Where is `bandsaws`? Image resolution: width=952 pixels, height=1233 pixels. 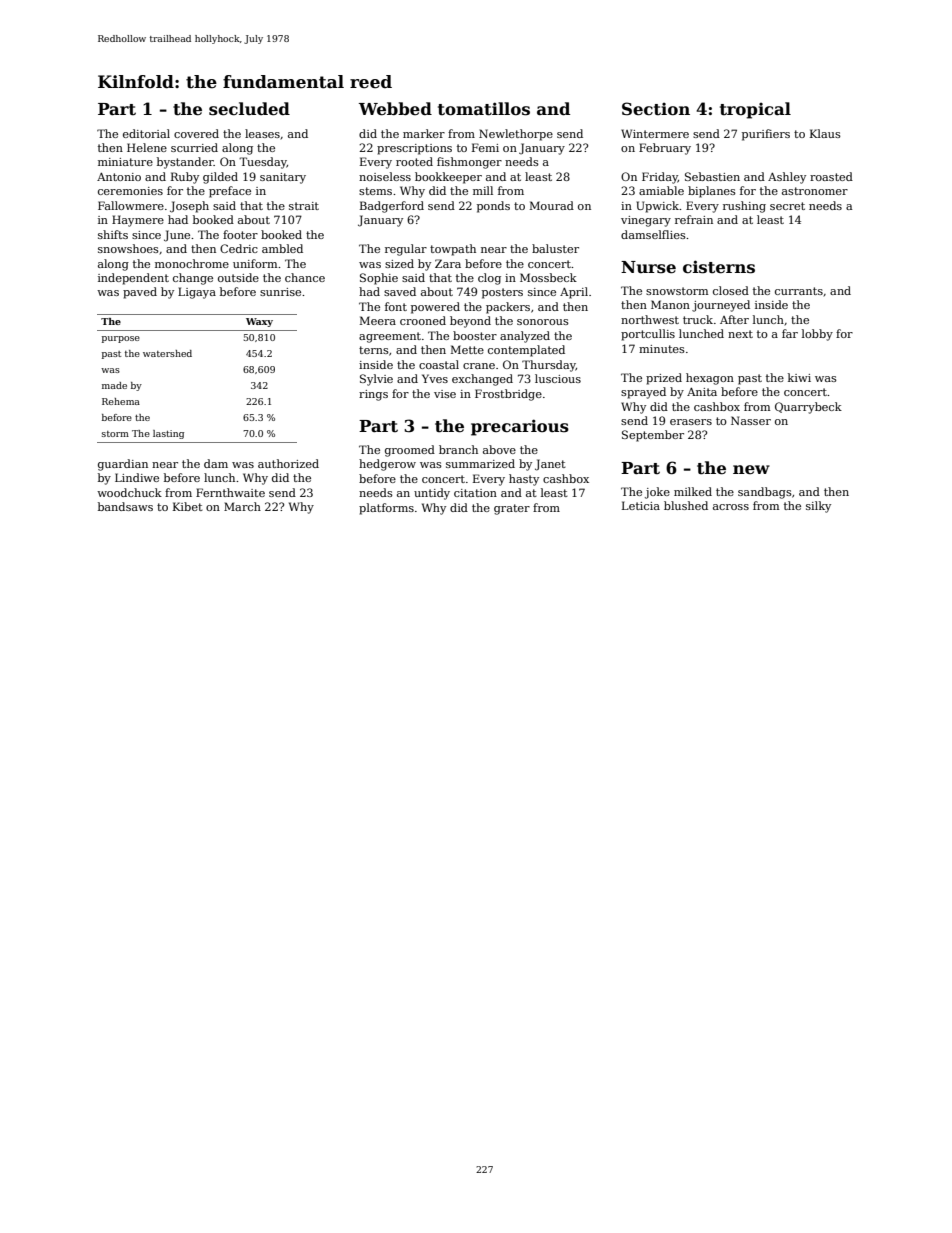
bandsaws is located at coordinates (125, 506).
